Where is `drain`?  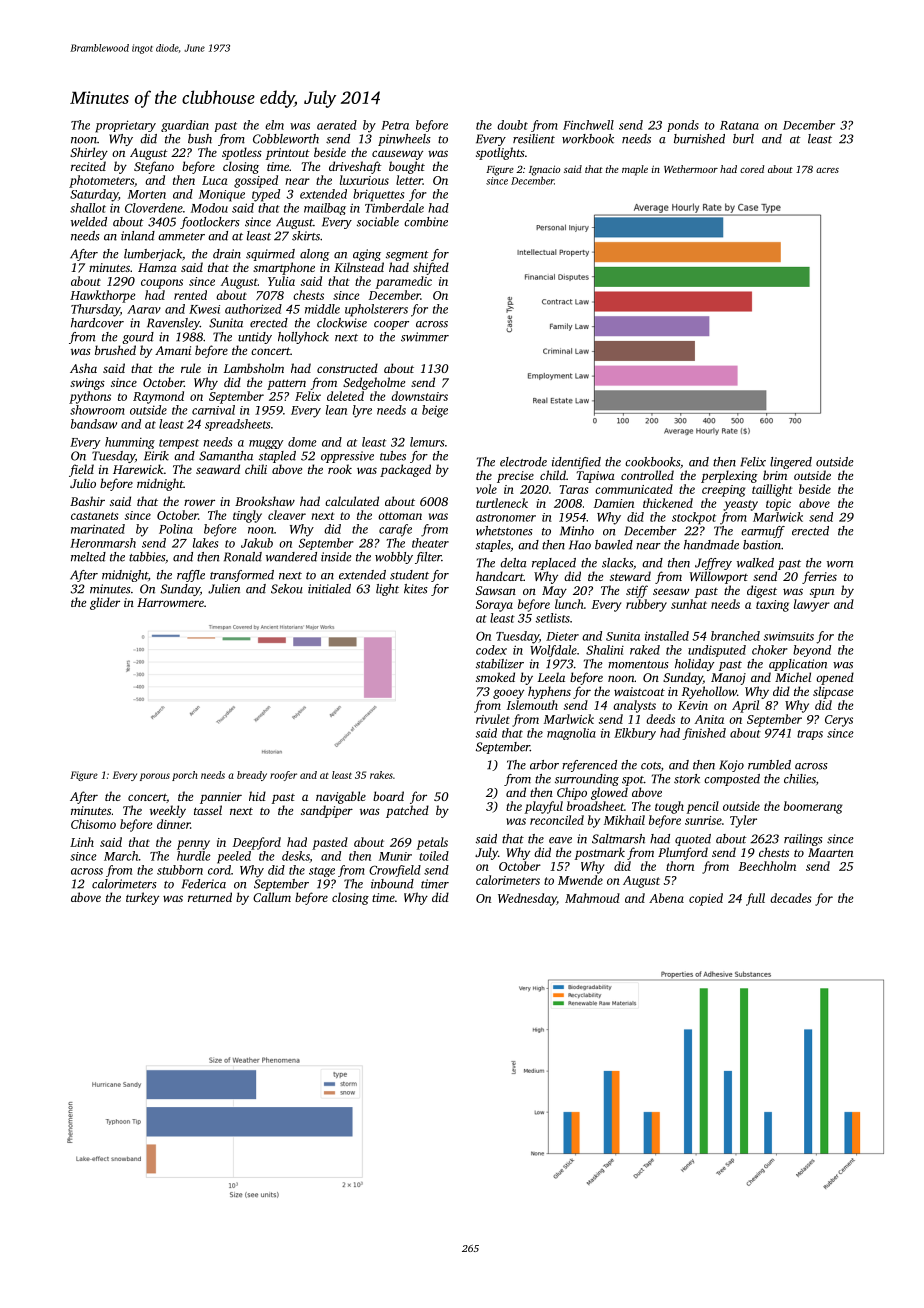 drain is located at coordinates (227, 254).
